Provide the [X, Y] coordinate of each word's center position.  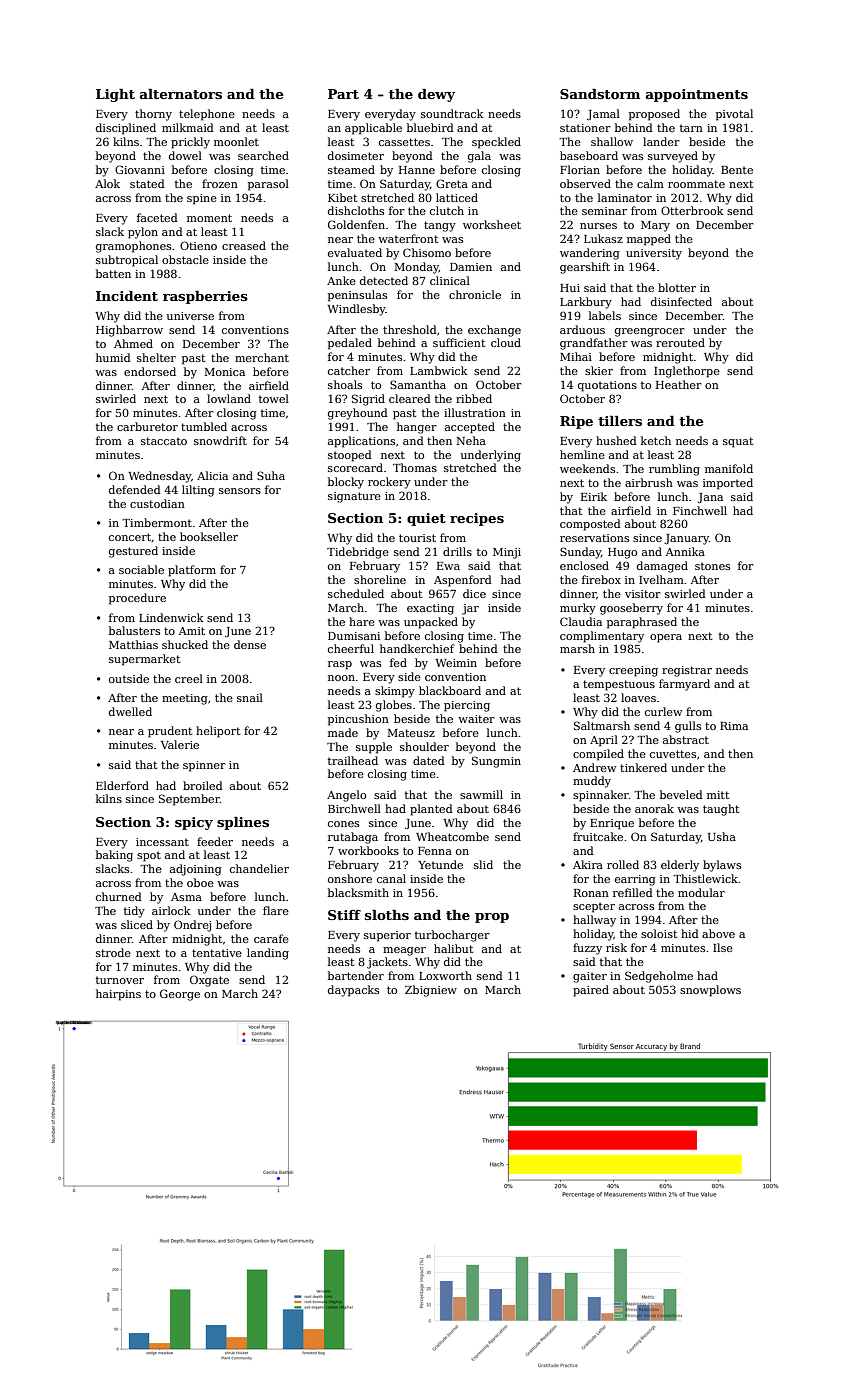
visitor [643, 594]
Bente [737, 170]
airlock [171, 910]
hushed [616, 440]
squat [738, 442]
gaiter [590, 977]
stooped [350, 456]
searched [263, 155]
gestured [133, 552]
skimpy [395, 692]
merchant [262, 357]
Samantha [418, 384]
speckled [496, 143]
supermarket [144, 660]
